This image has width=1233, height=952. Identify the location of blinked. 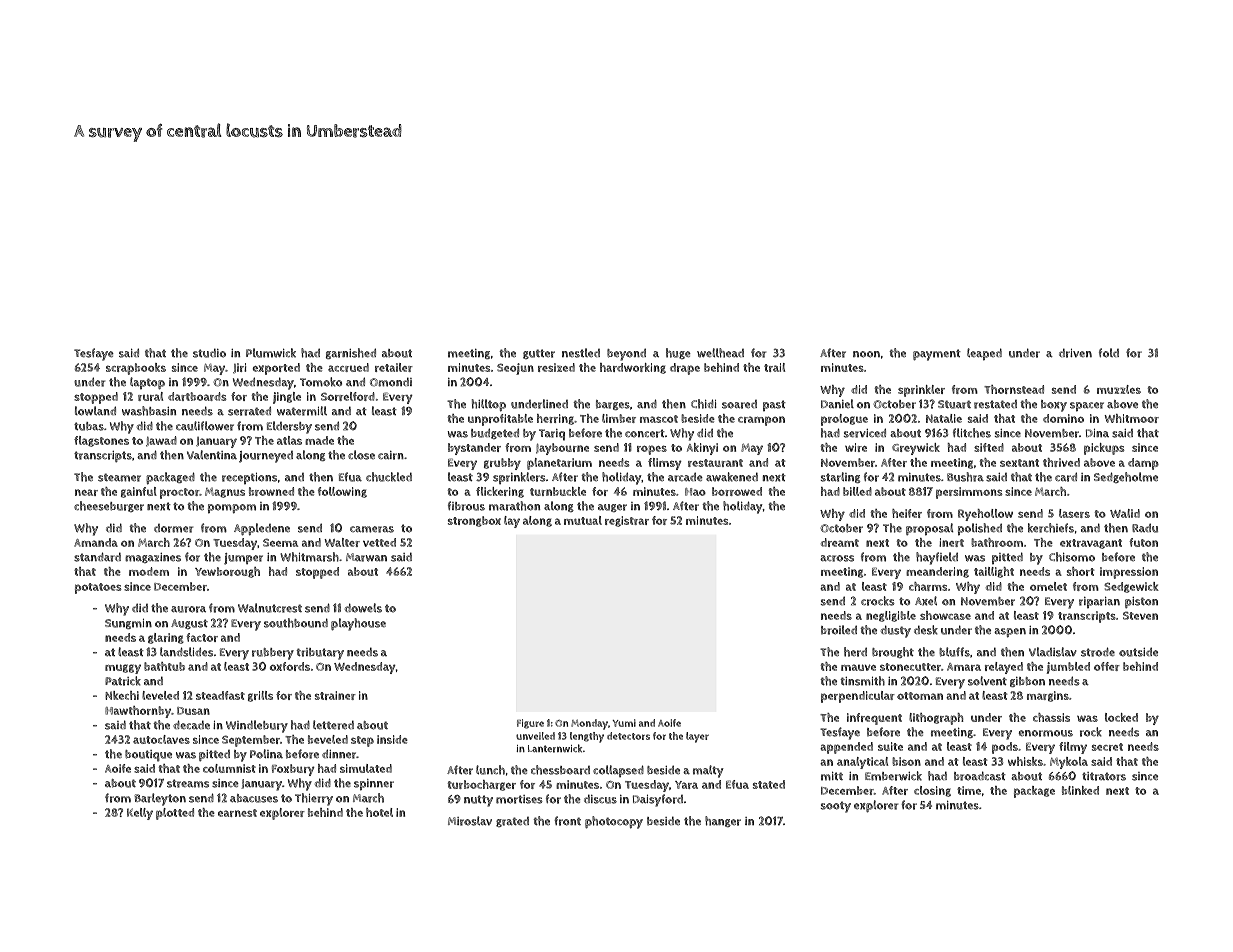
(1080, 790).
